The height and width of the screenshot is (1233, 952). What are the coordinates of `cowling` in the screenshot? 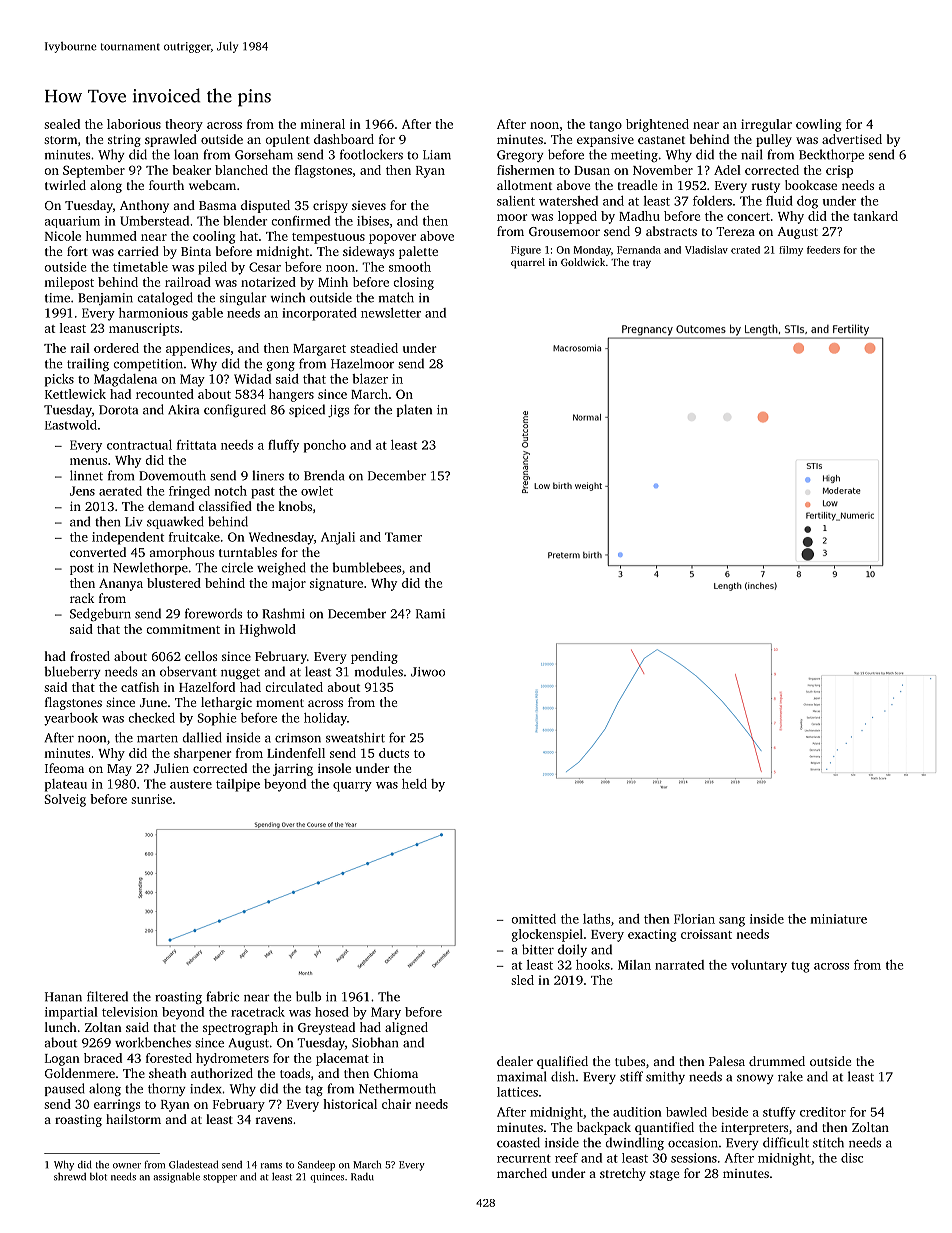 It's located at (818, 125).
